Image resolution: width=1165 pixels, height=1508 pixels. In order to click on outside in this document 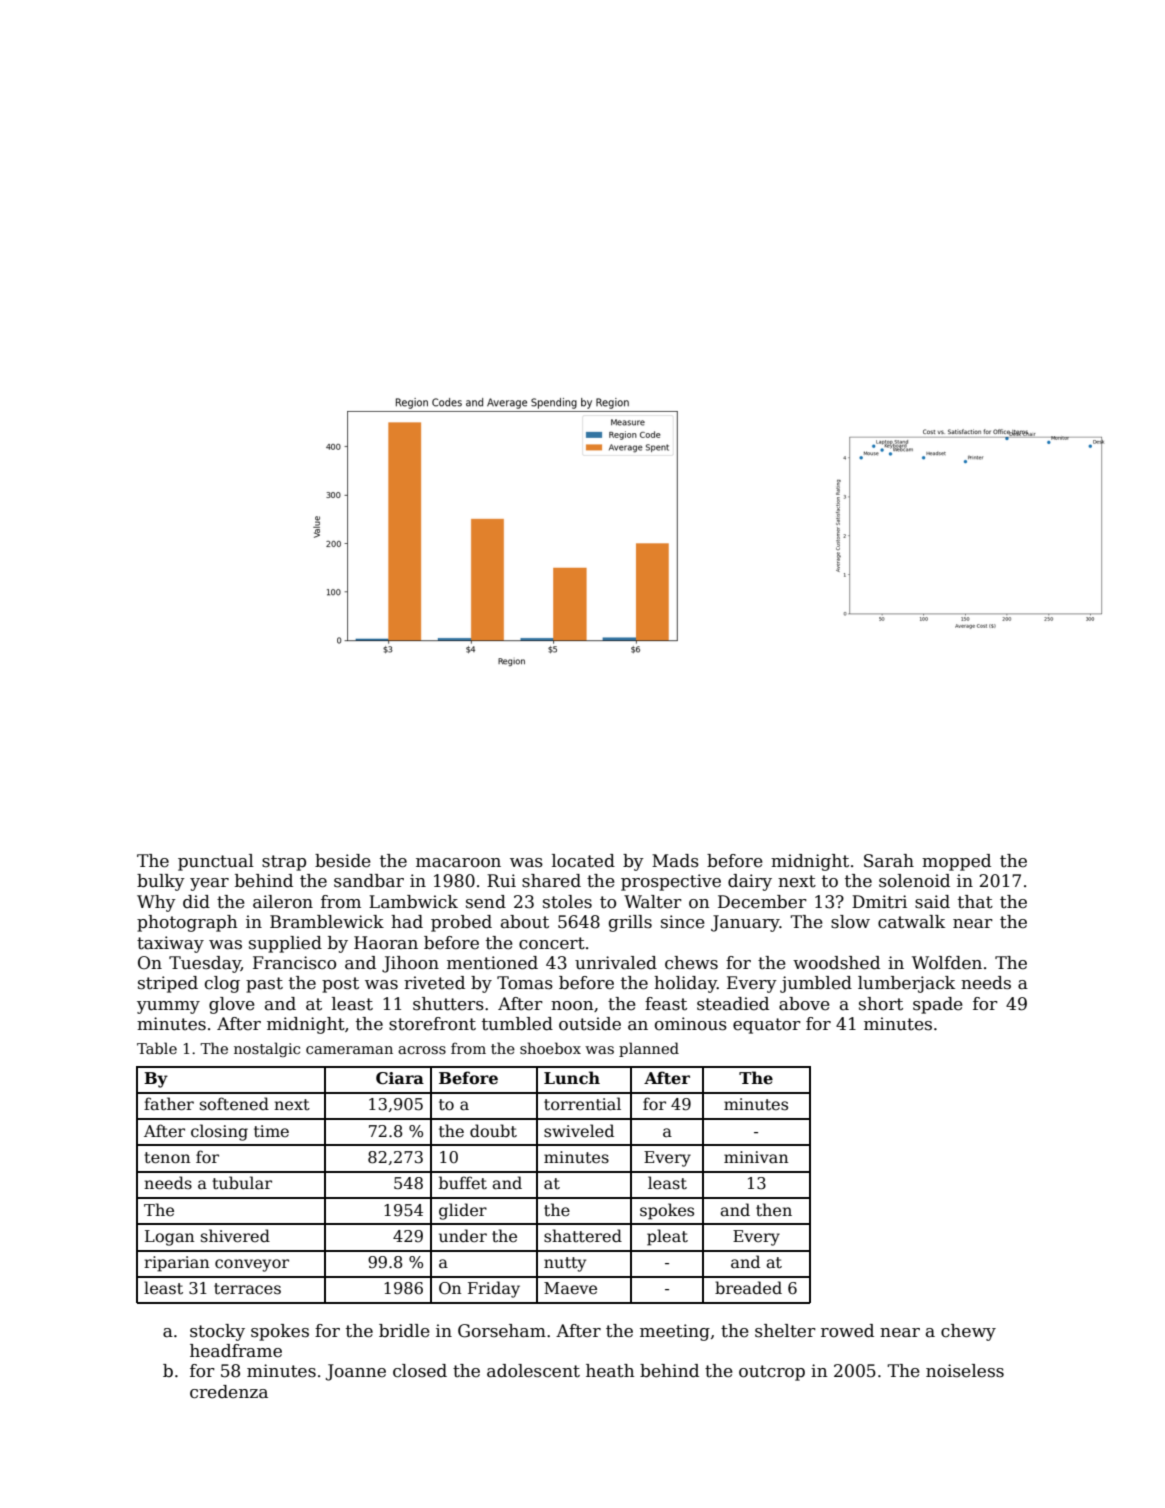, I will do `click(590, 1024)`.
